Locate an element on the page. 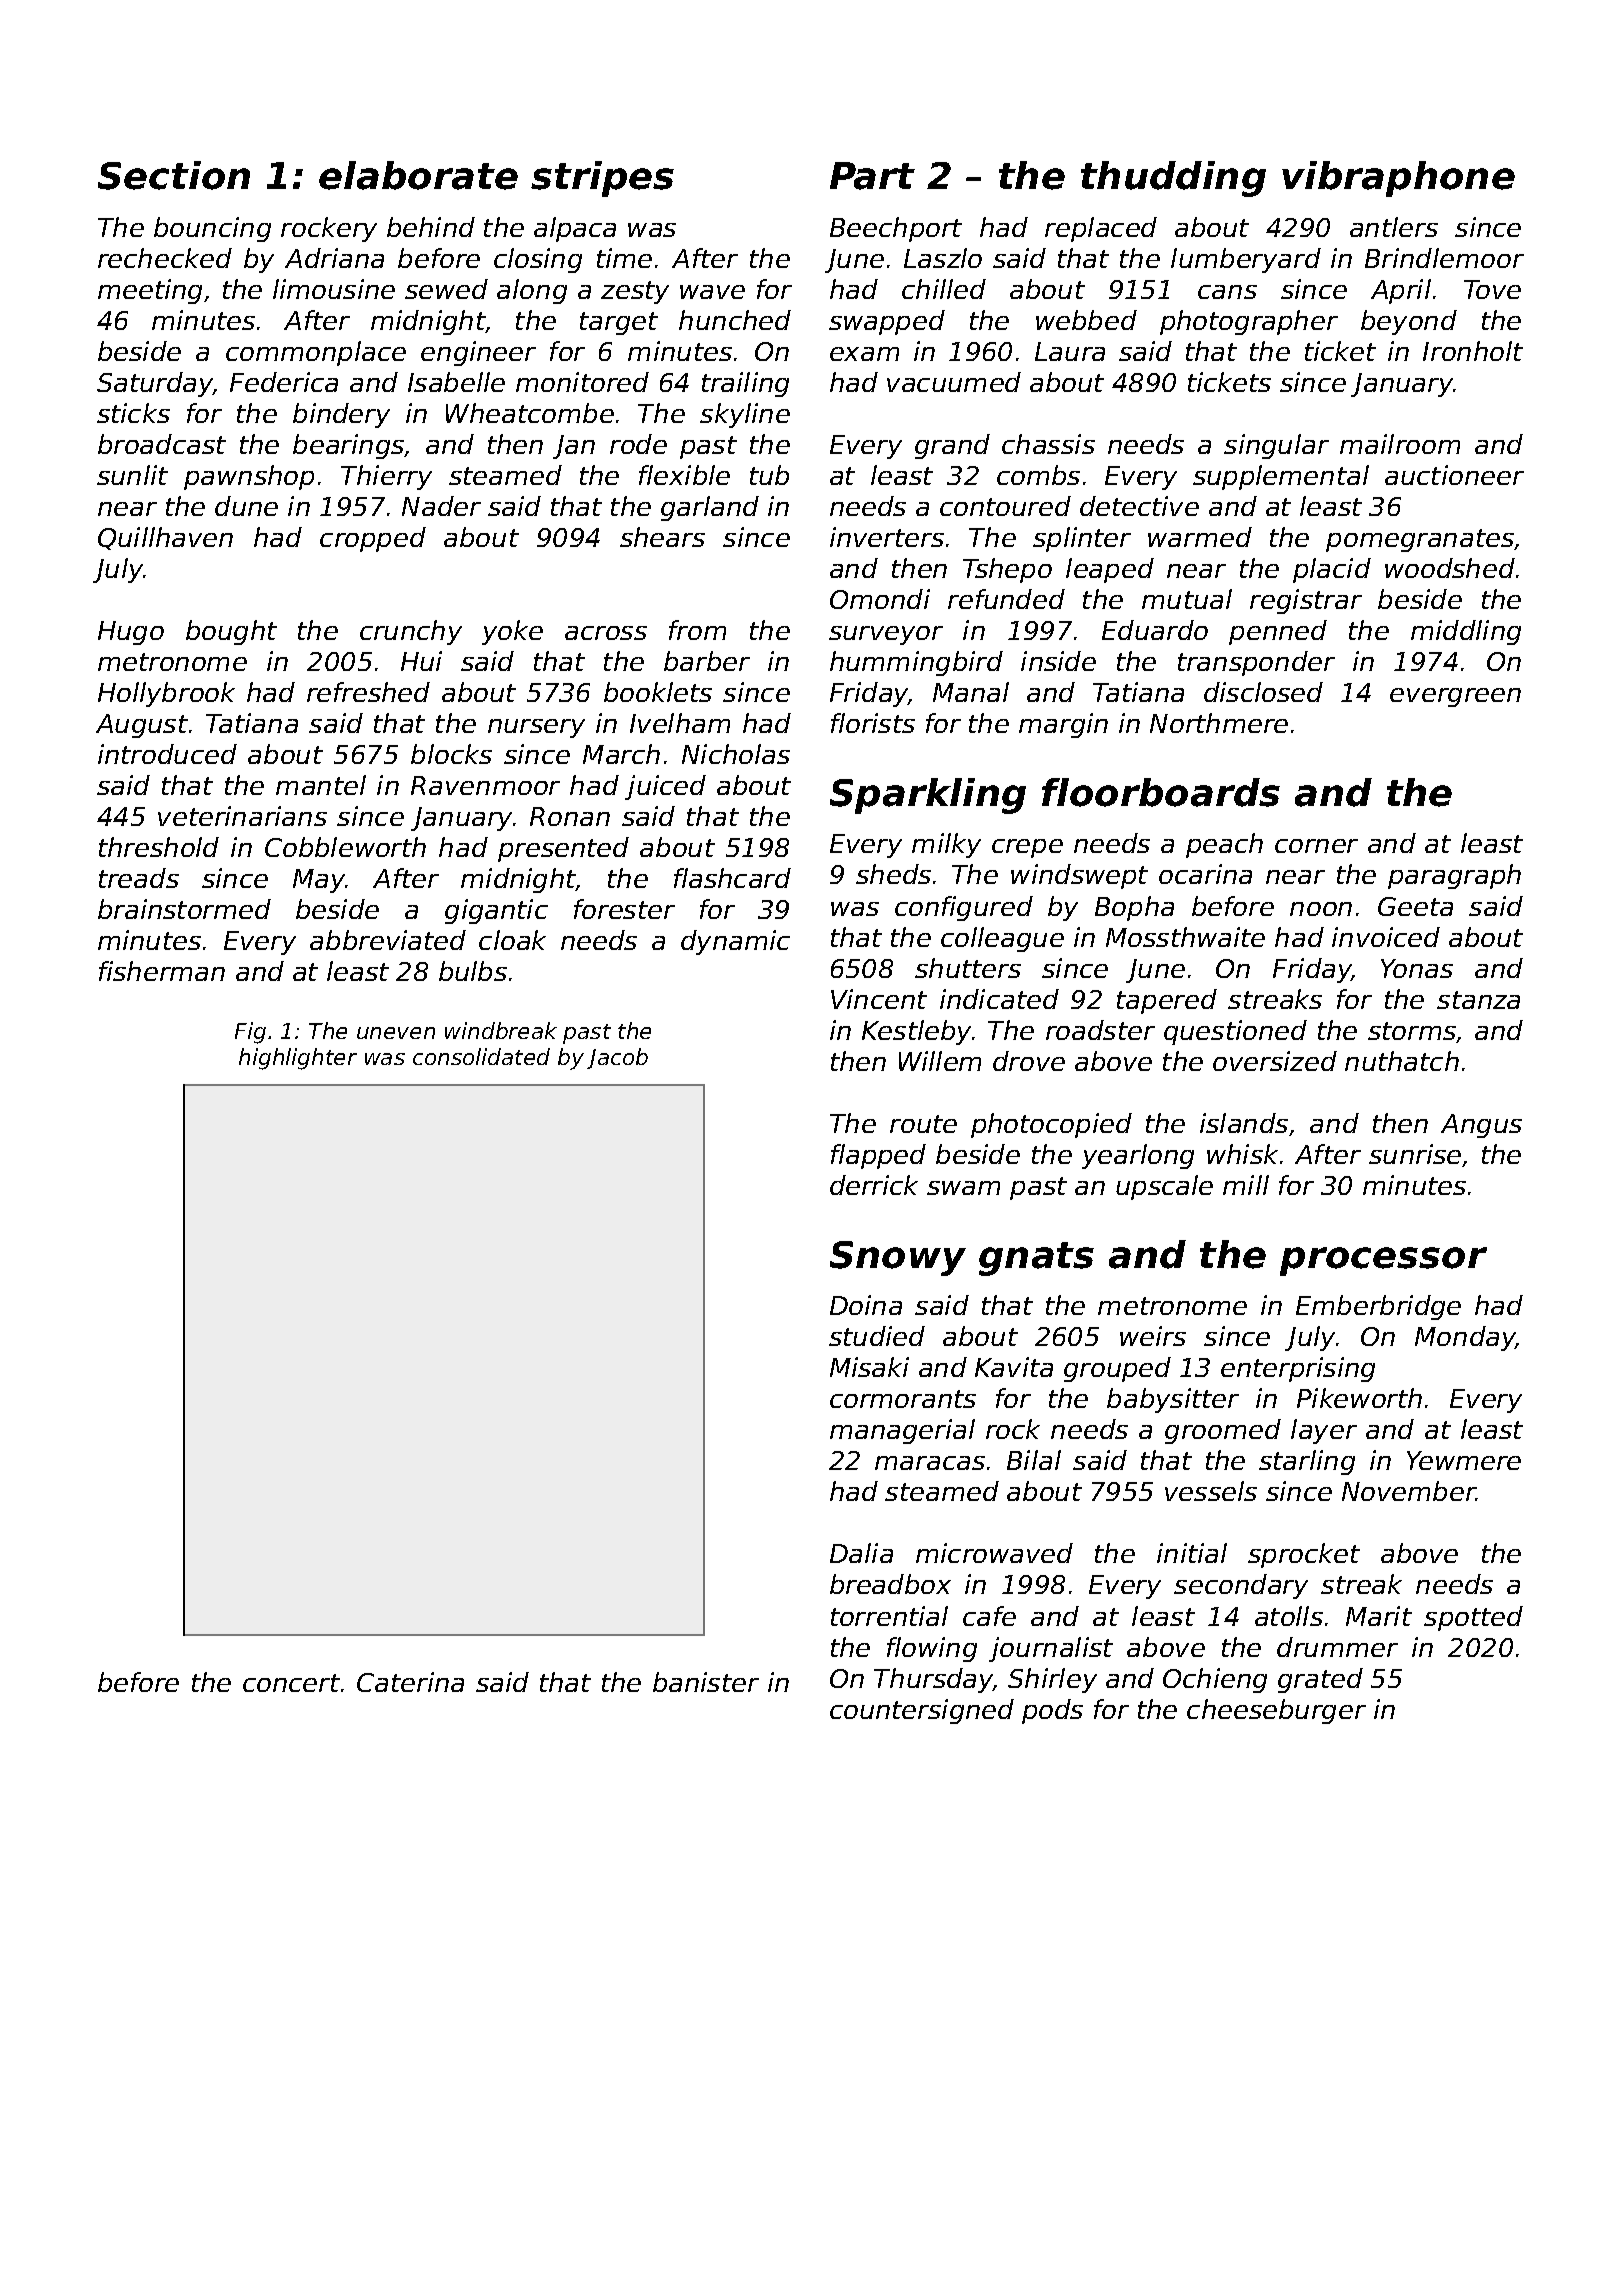 Image resolution: width=1620 pixels, height=2292 pixels. fisherman is located at coordinates (162, 971).
